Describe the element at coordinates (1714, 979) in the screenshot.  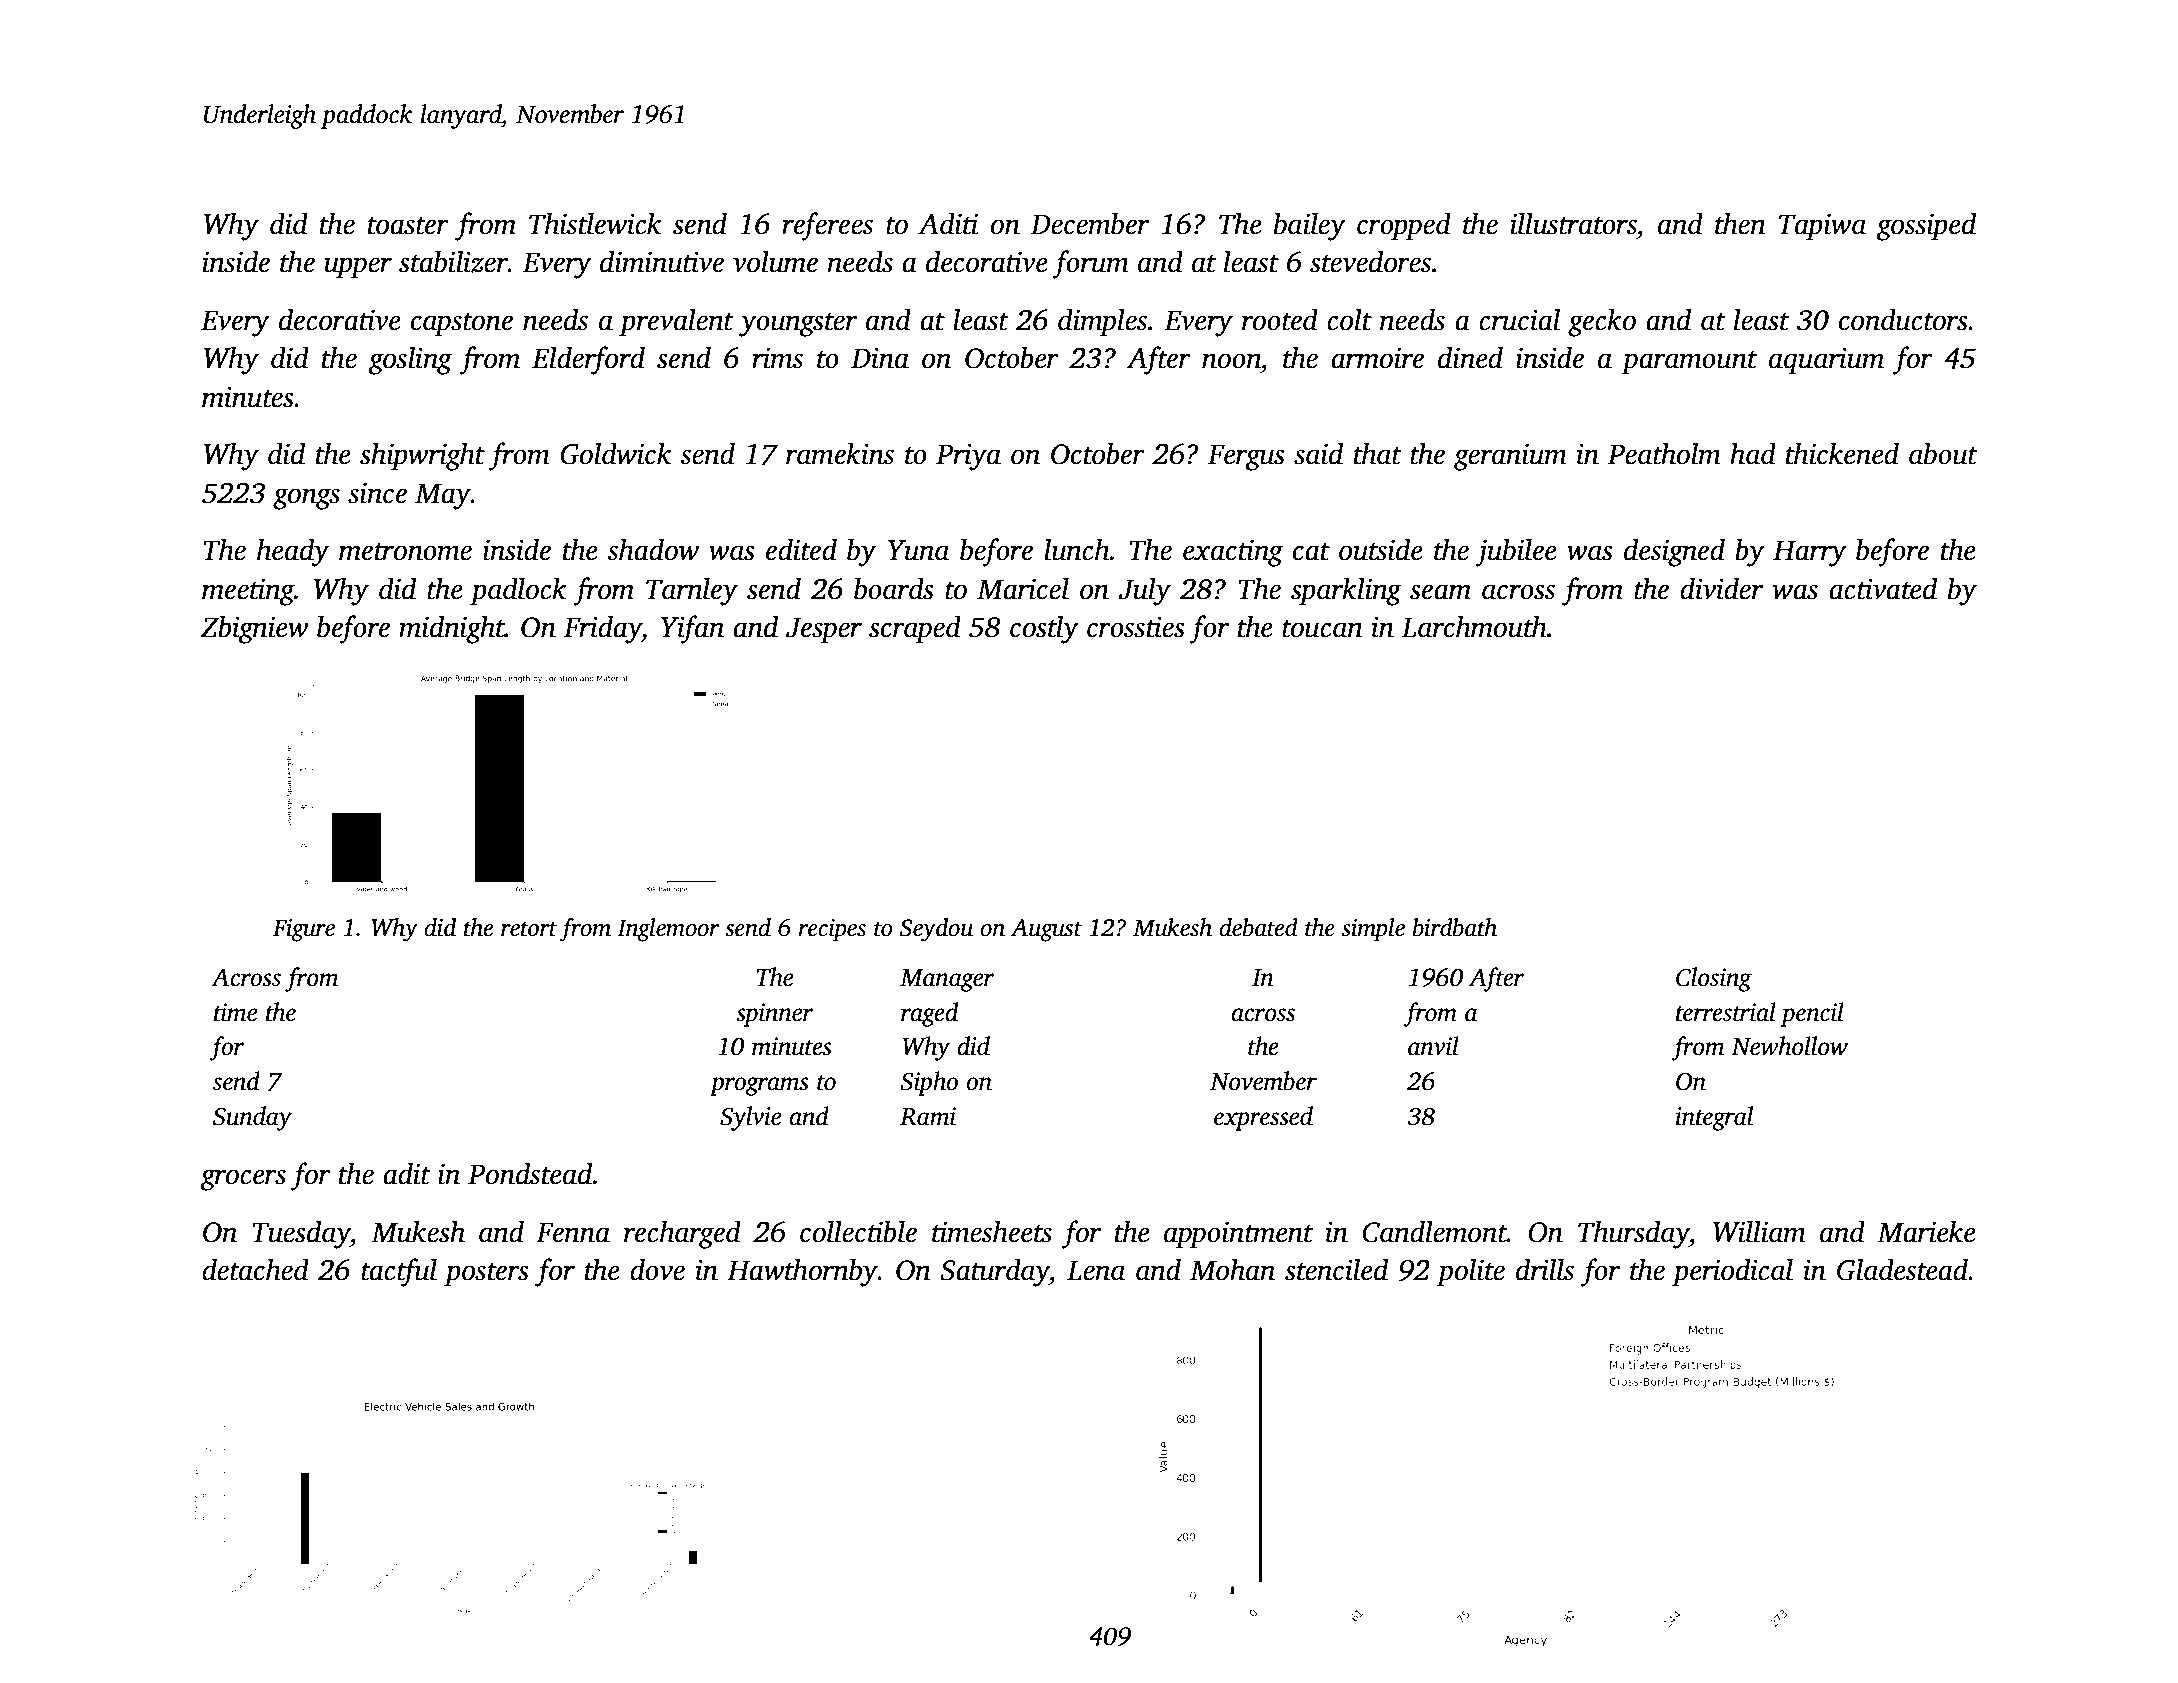
I see `Closing` at that location.
